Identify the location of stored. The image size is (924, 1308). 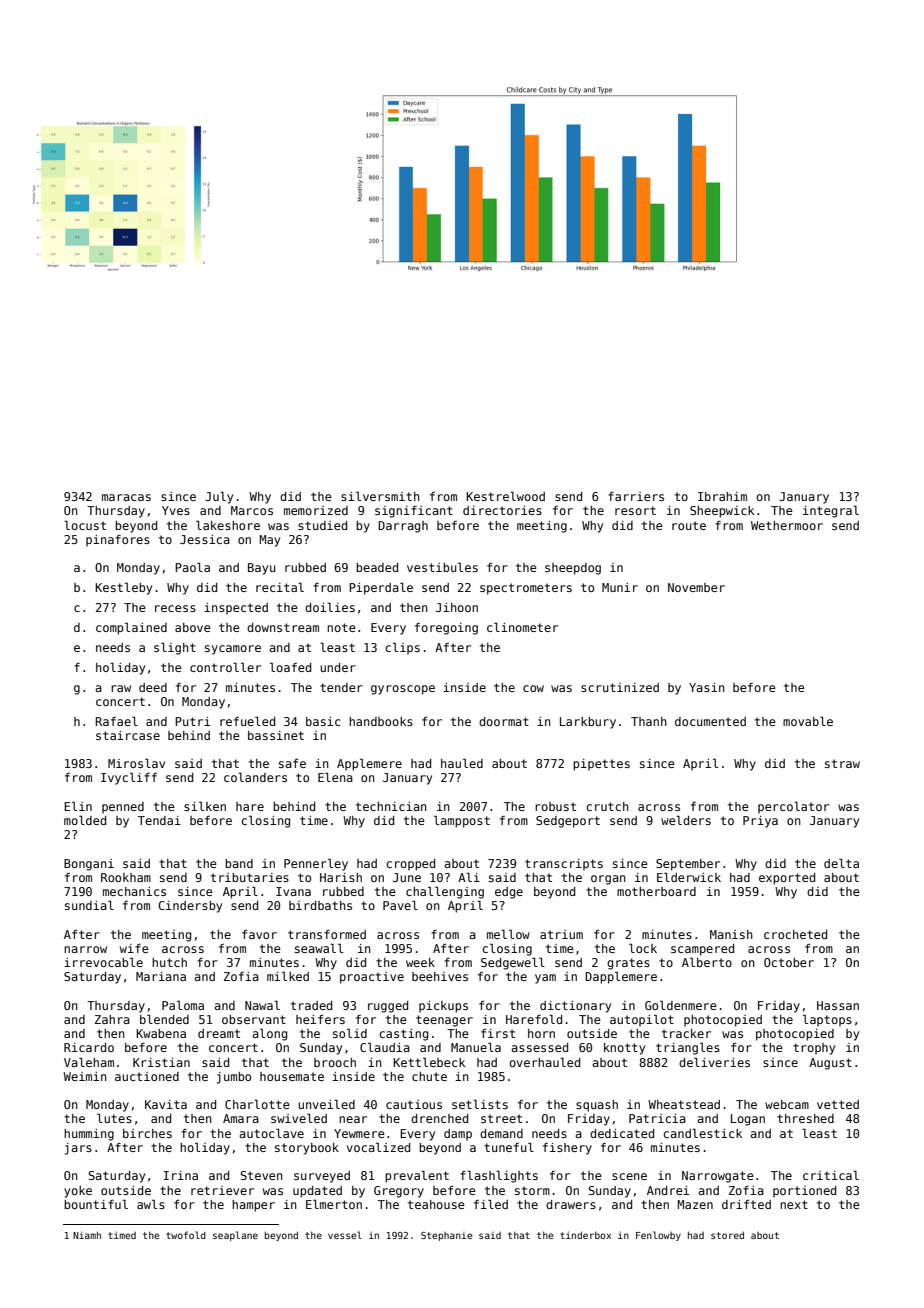
(727, 1235).
